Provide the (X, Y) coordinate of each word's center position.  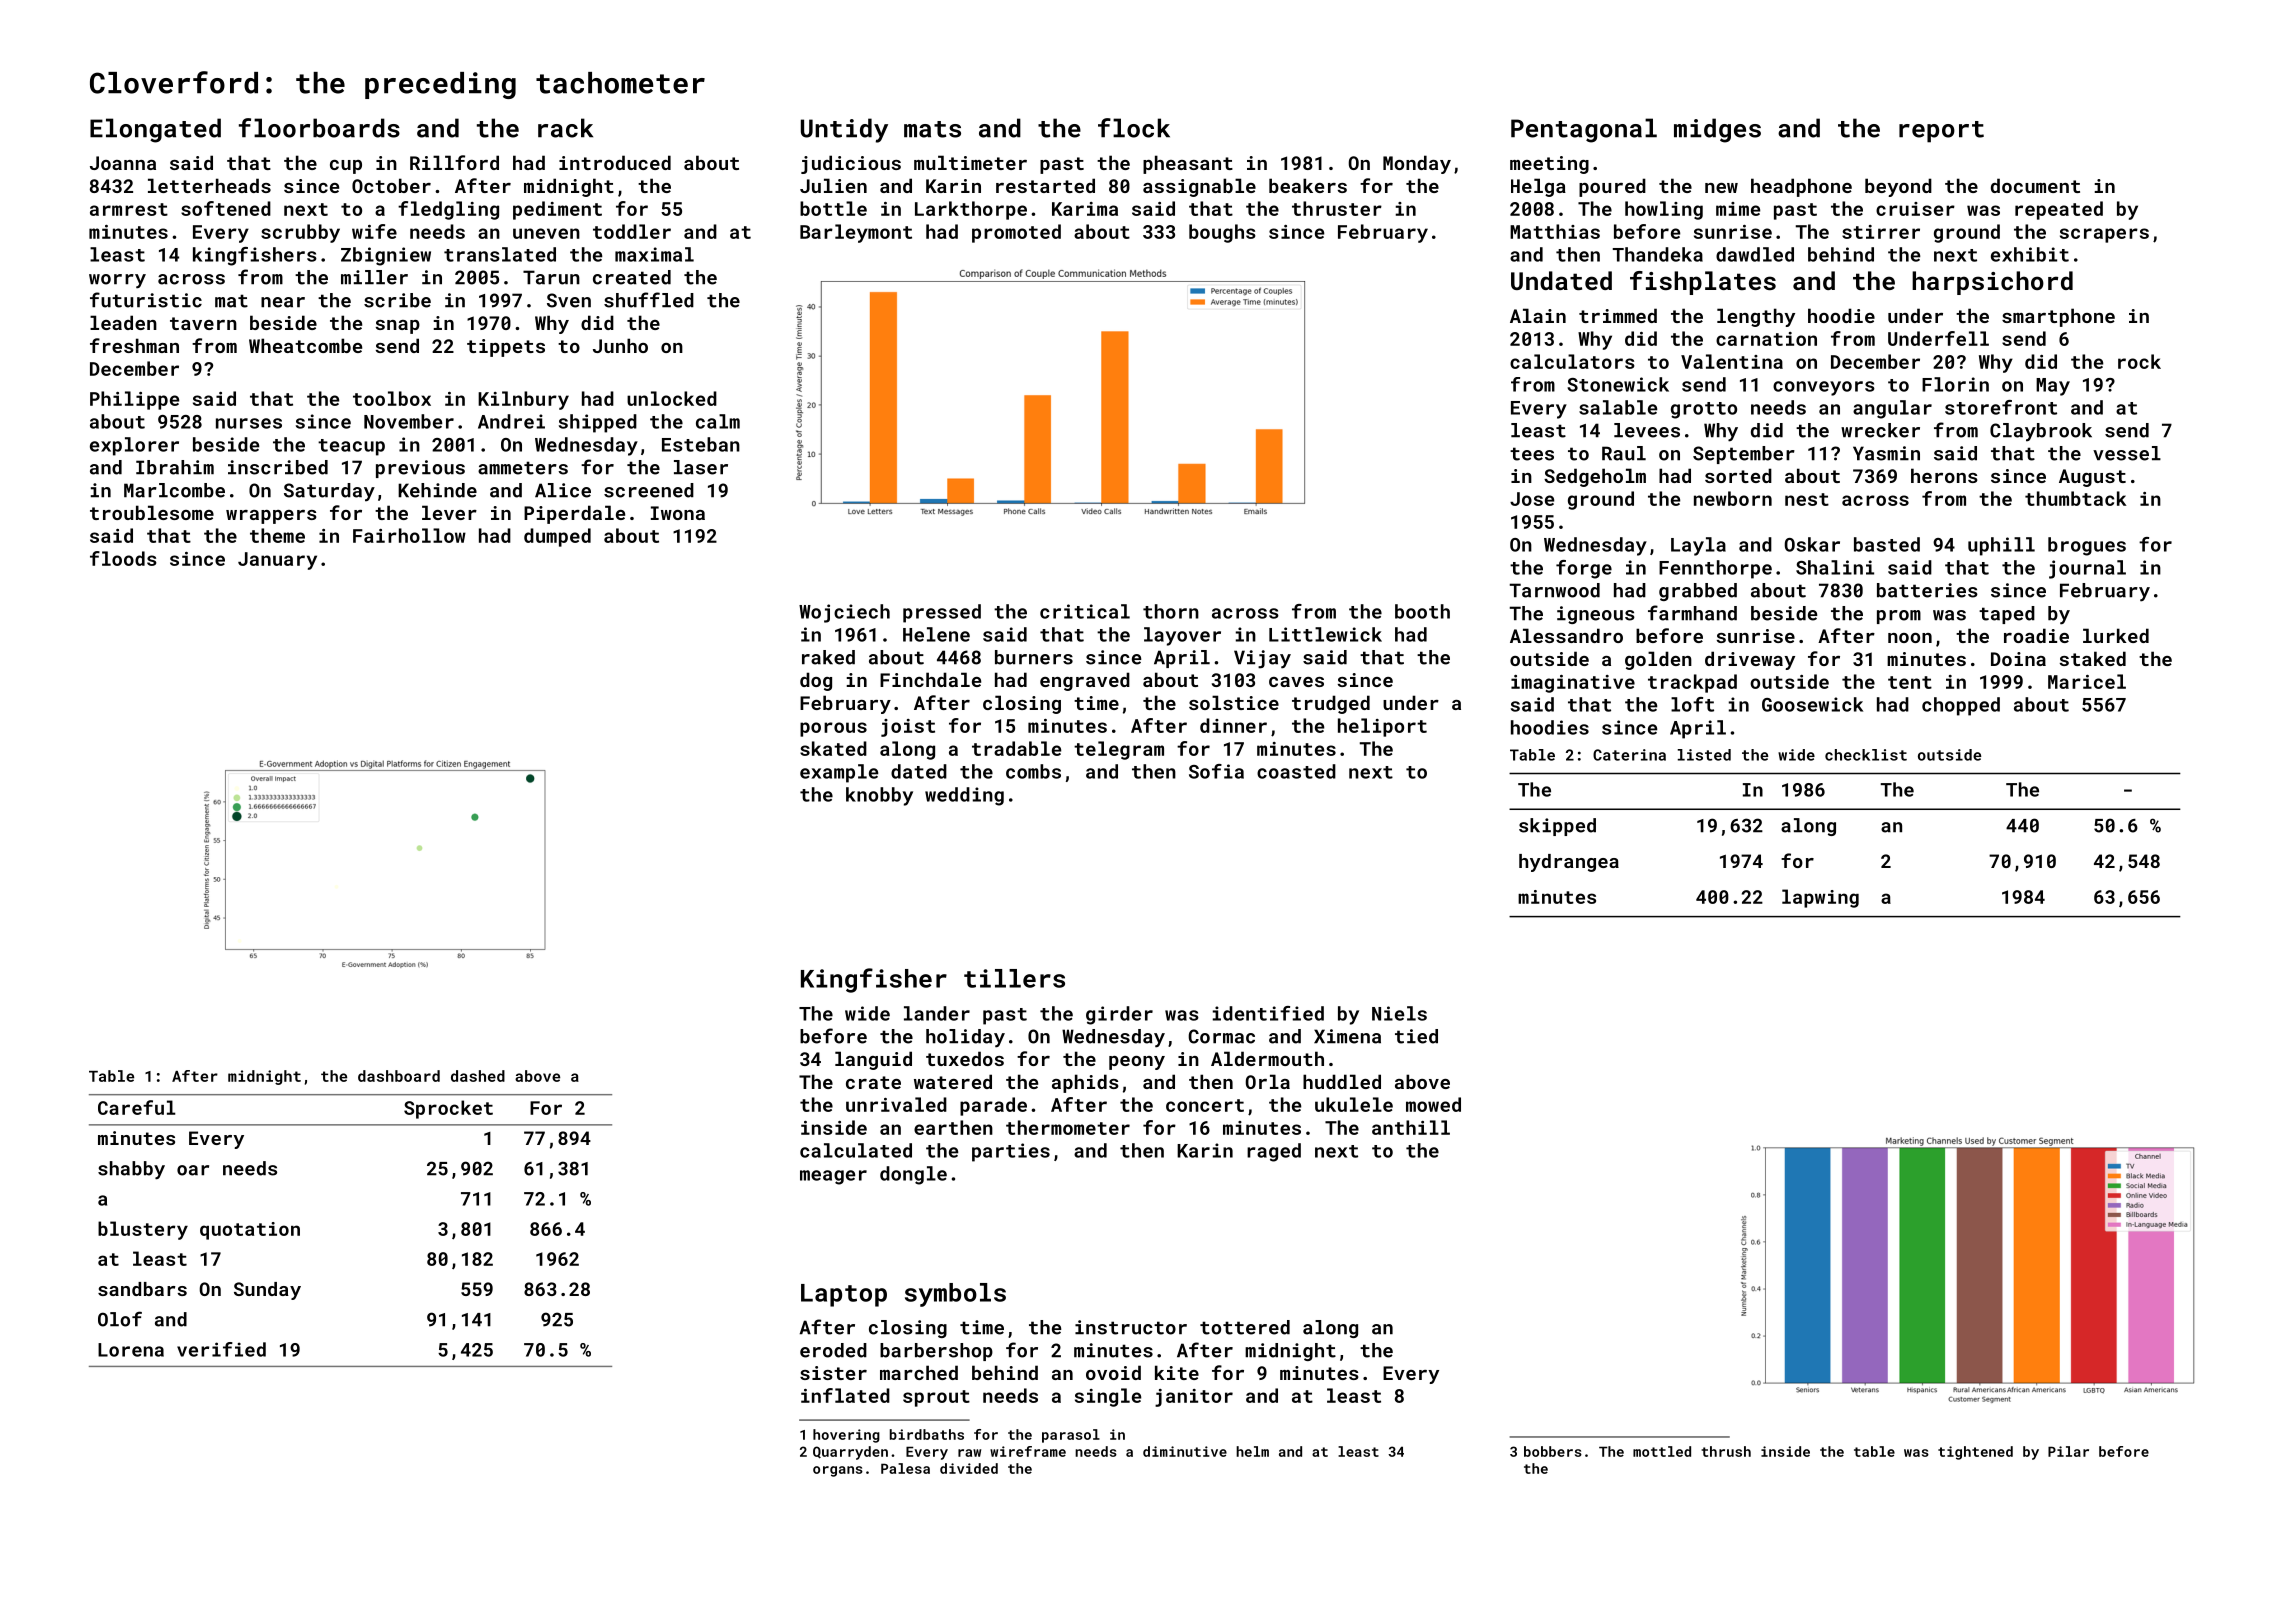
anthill (1411, 1127)
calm (718, 421)
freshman (134, 345)
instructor (1131, 1327)
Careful (137, 1107)
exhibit (2030, 254)
